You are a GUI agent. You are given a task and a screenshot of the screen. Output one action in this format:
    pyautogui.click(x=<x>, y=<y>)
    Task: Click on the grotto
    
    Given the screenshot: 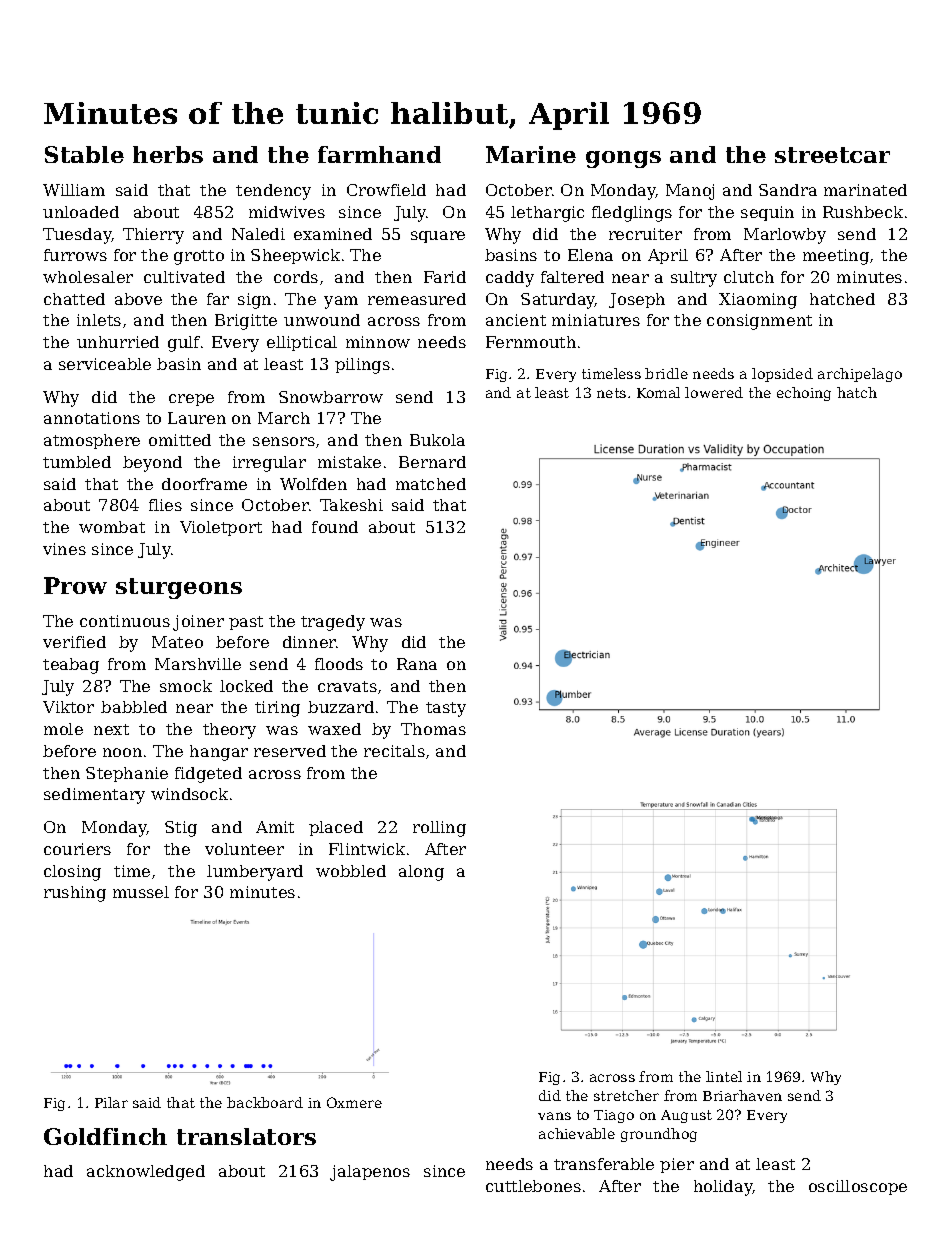 What is the action you would take?
    pyautogui.click(x=199, y=257)
